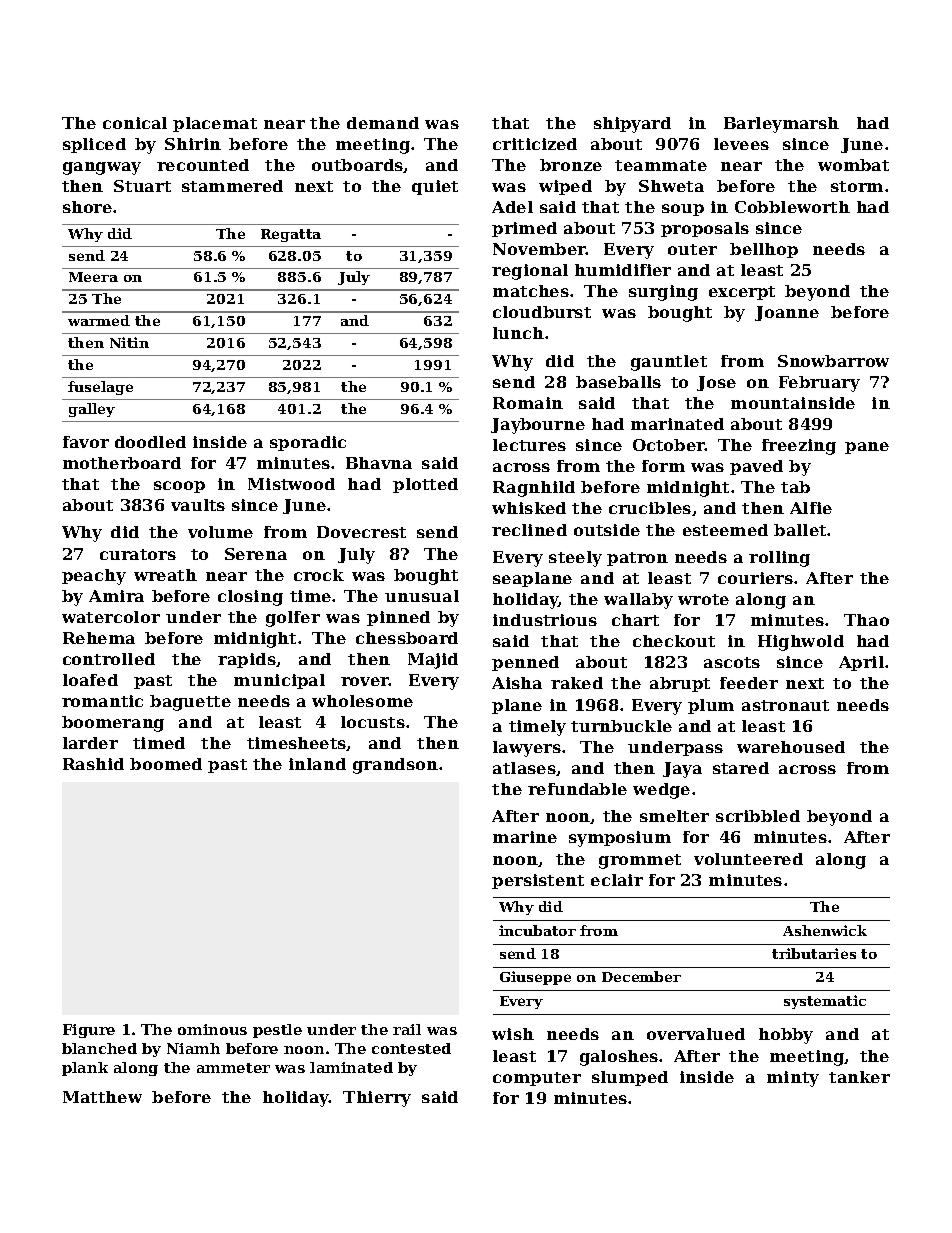  Describe the element at coordinates (531, 291) in the screenshot. I see `matches` at that location.
